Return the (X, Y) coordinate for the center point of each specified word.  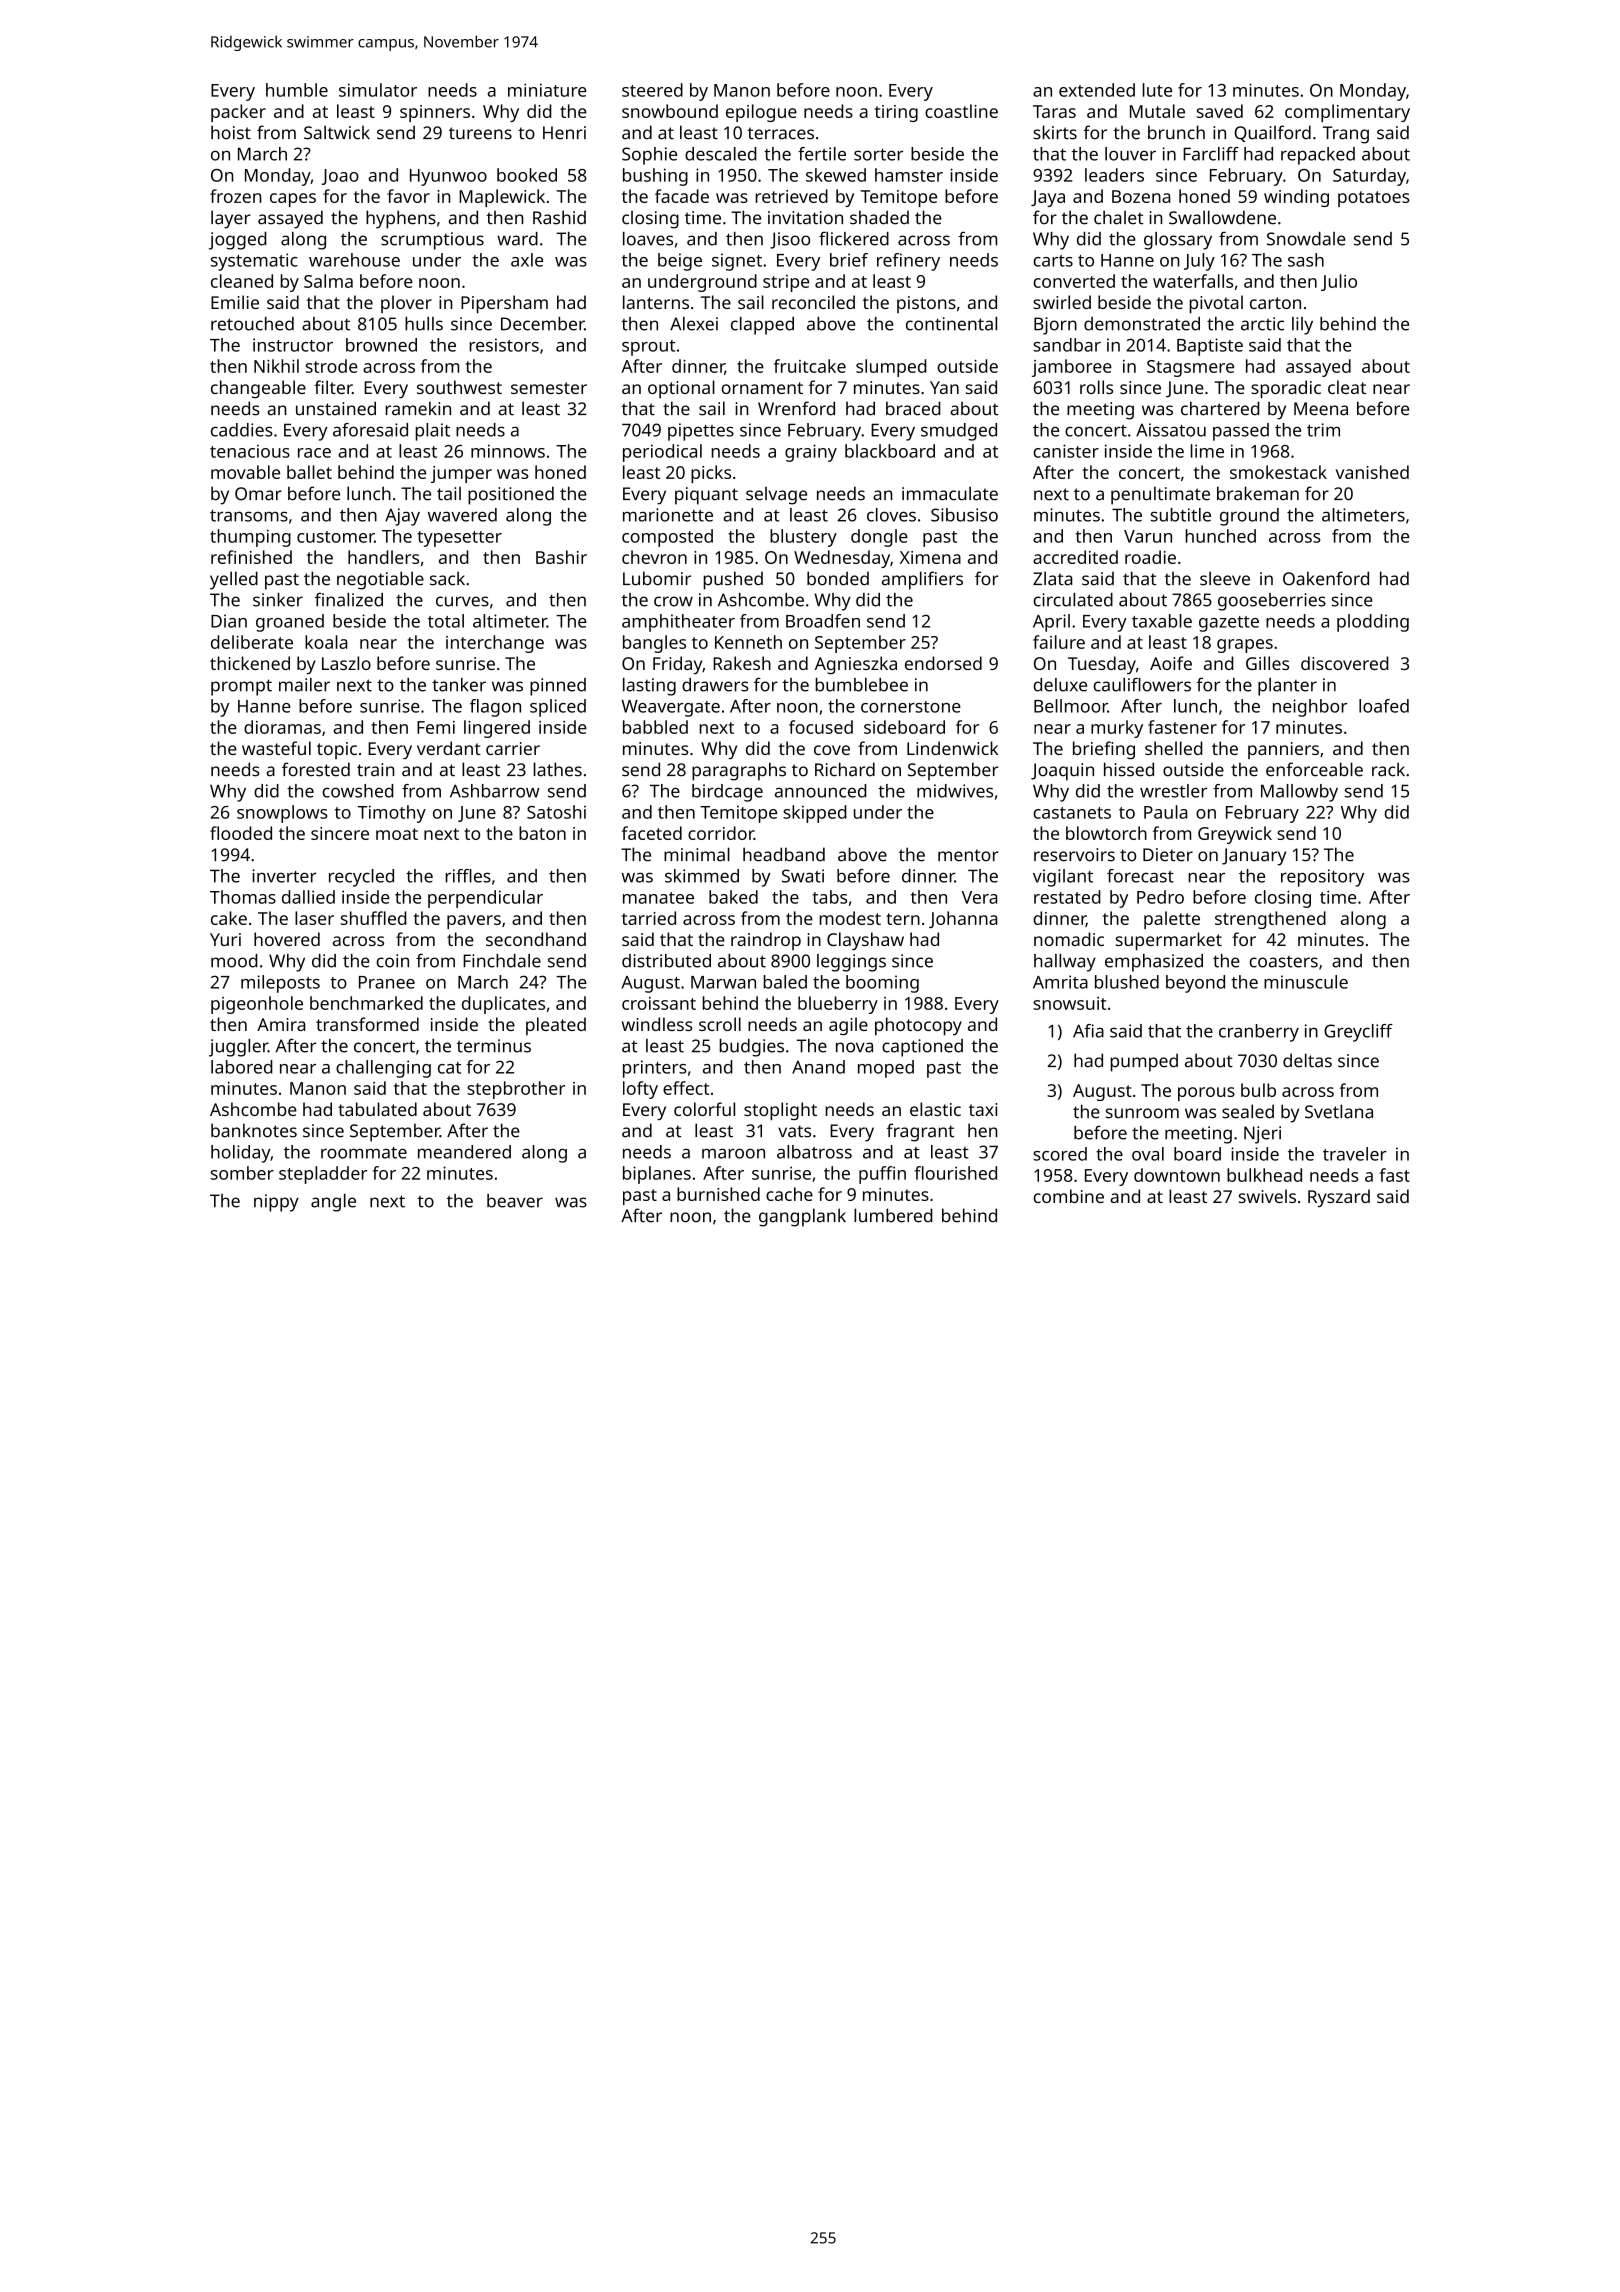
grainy (811, 453)
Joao (340, 177)
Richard (845, 769)
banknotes (254, 1130)
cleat (1347, 387)
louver (1130, 154)
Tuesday (1102, 665)
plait (432, 432)
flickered (854, 239)
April (1051, 623)
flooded (241, 833)
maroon (733, 1153)
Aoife (1171, 663)
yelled (234, 580)
